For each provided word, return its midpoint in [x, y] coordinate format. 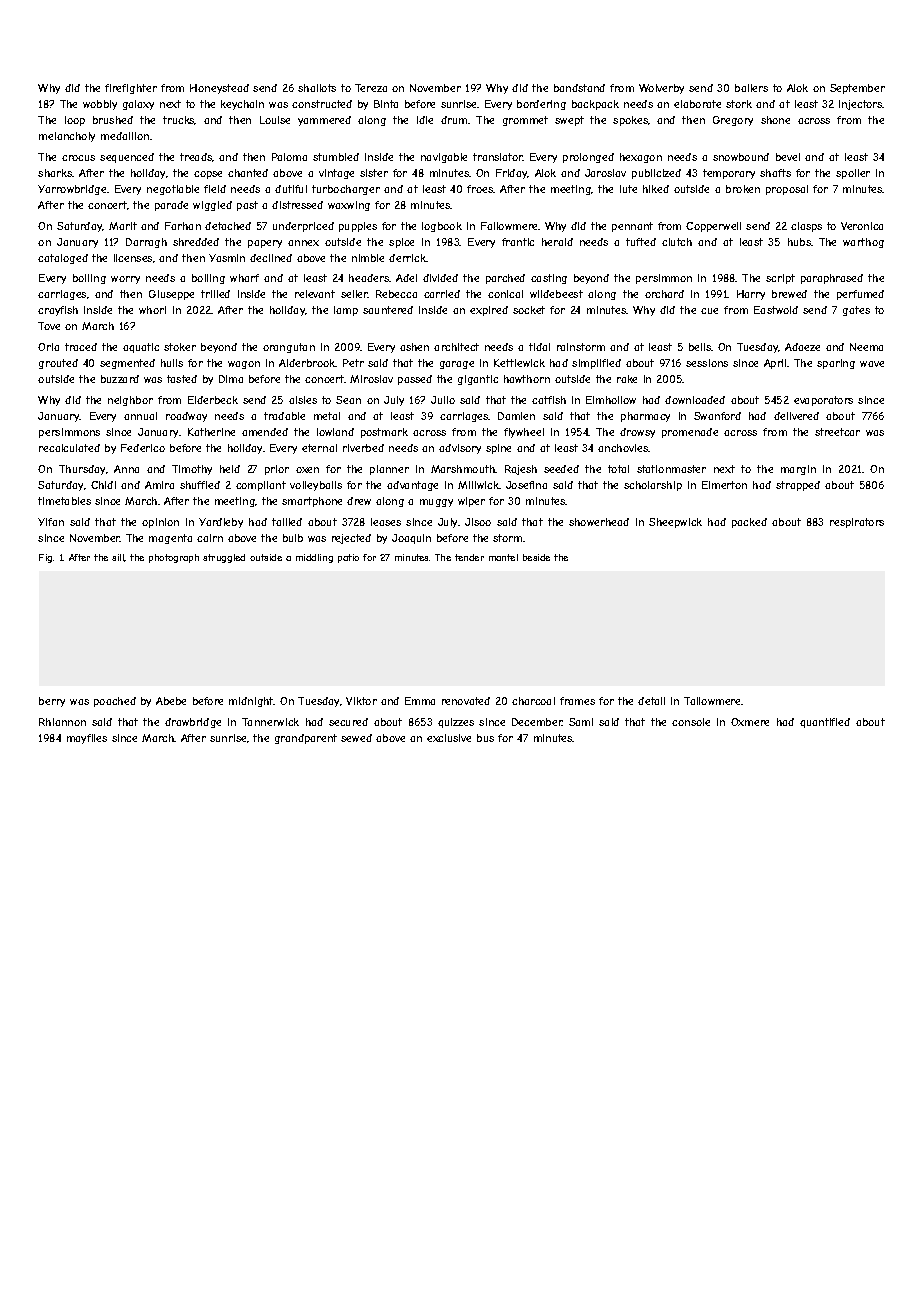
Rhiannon [62, 722]
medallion [125, 136]
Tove [49, 326]
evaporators [823, 401]
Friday [512, 174]
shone [775, 120]
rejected [351, 539]
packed [749, 523]
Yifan [51, 522]
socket [529, 310]
